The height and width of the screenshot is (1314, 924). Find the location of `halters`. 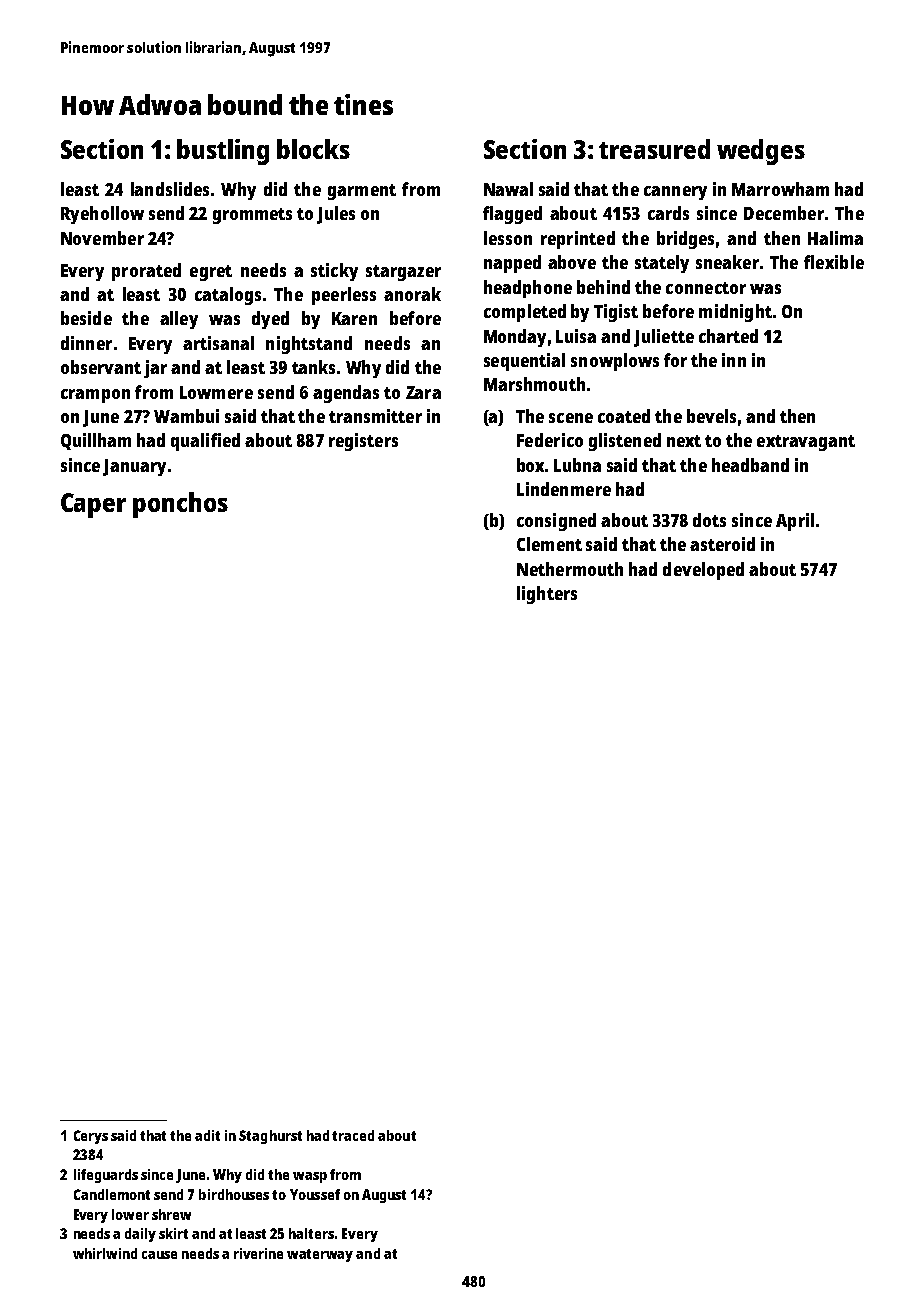

halters is located at coordinates (311, 1233).
